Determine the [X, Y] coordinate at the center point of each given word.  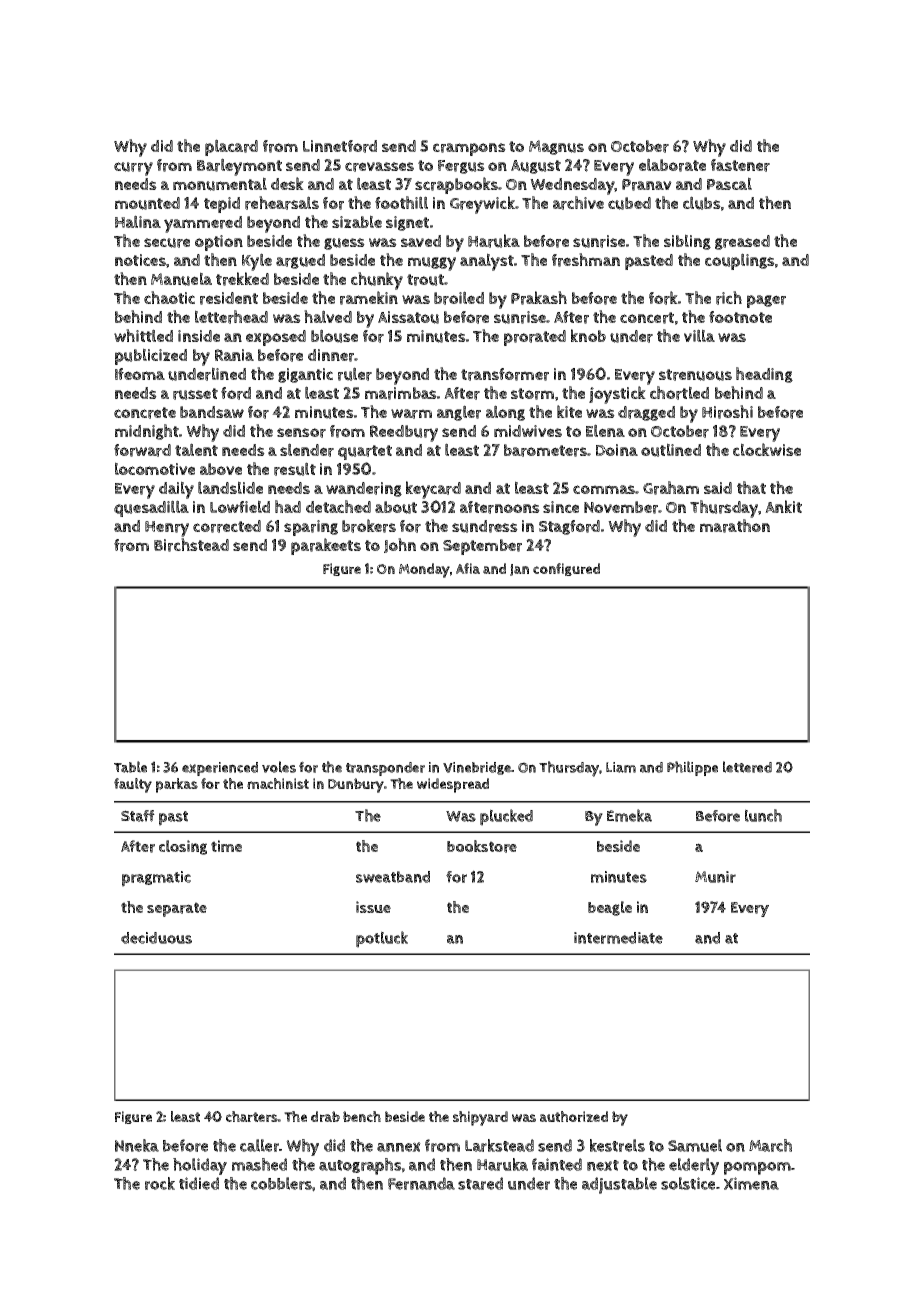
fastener [740, 165]
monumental [220, 184]
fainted [557, 1164]
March [770, 1145]
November [621, 507]
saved [421, 241]
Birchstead [191, 545]
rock [160, 1183]
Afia [468, 568]
